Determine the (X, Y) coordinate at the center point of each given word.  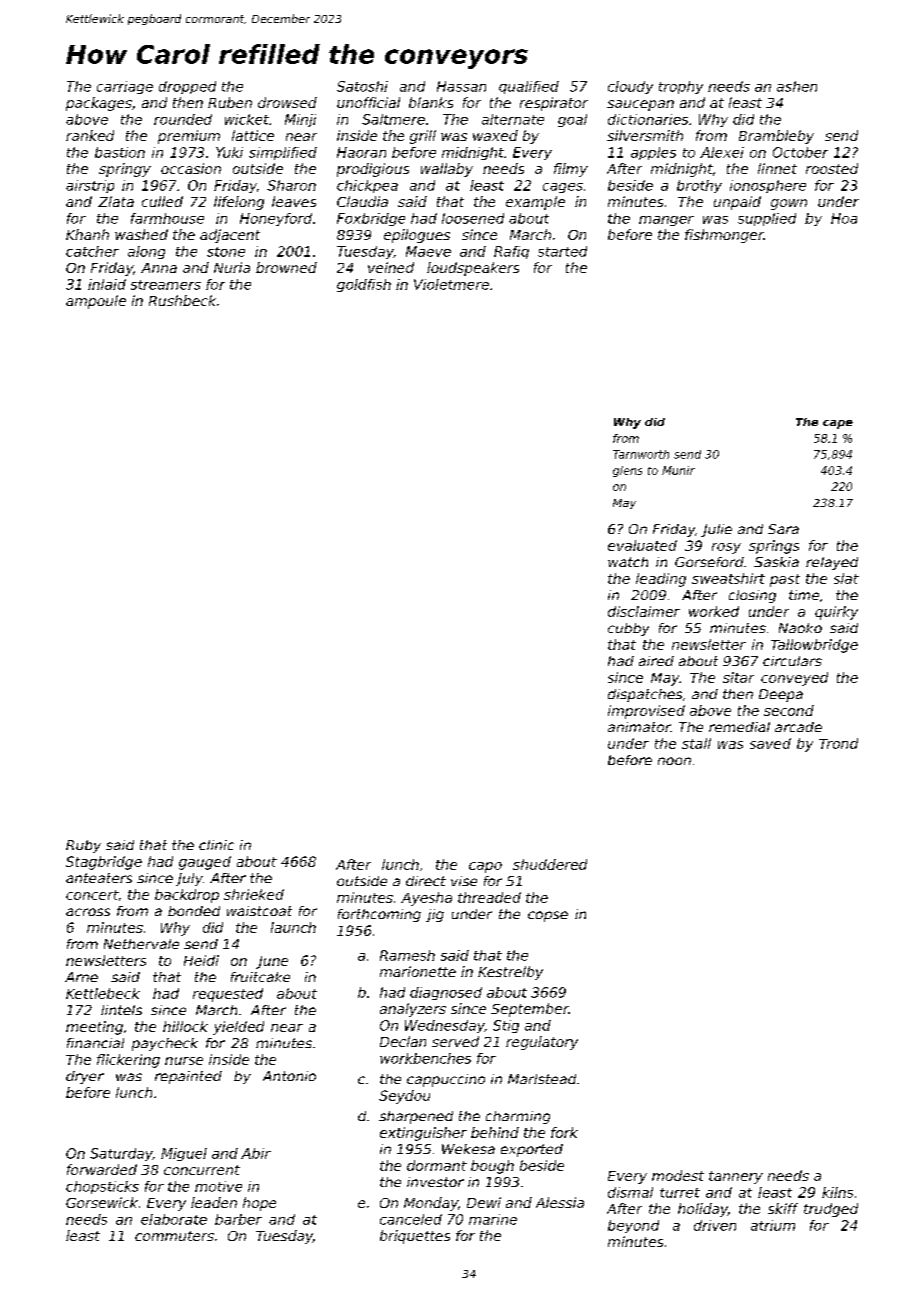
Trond (838, 743)
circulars (792, 661)
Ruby (83, 846)
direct (426, 881)
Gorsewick (102, 1202)
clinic (216, 845)
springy (125, 170)
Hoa (844, 218)
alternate (513, 119)
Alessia (560, 1202)
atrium (773, 1225)
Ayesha (426, 899)
